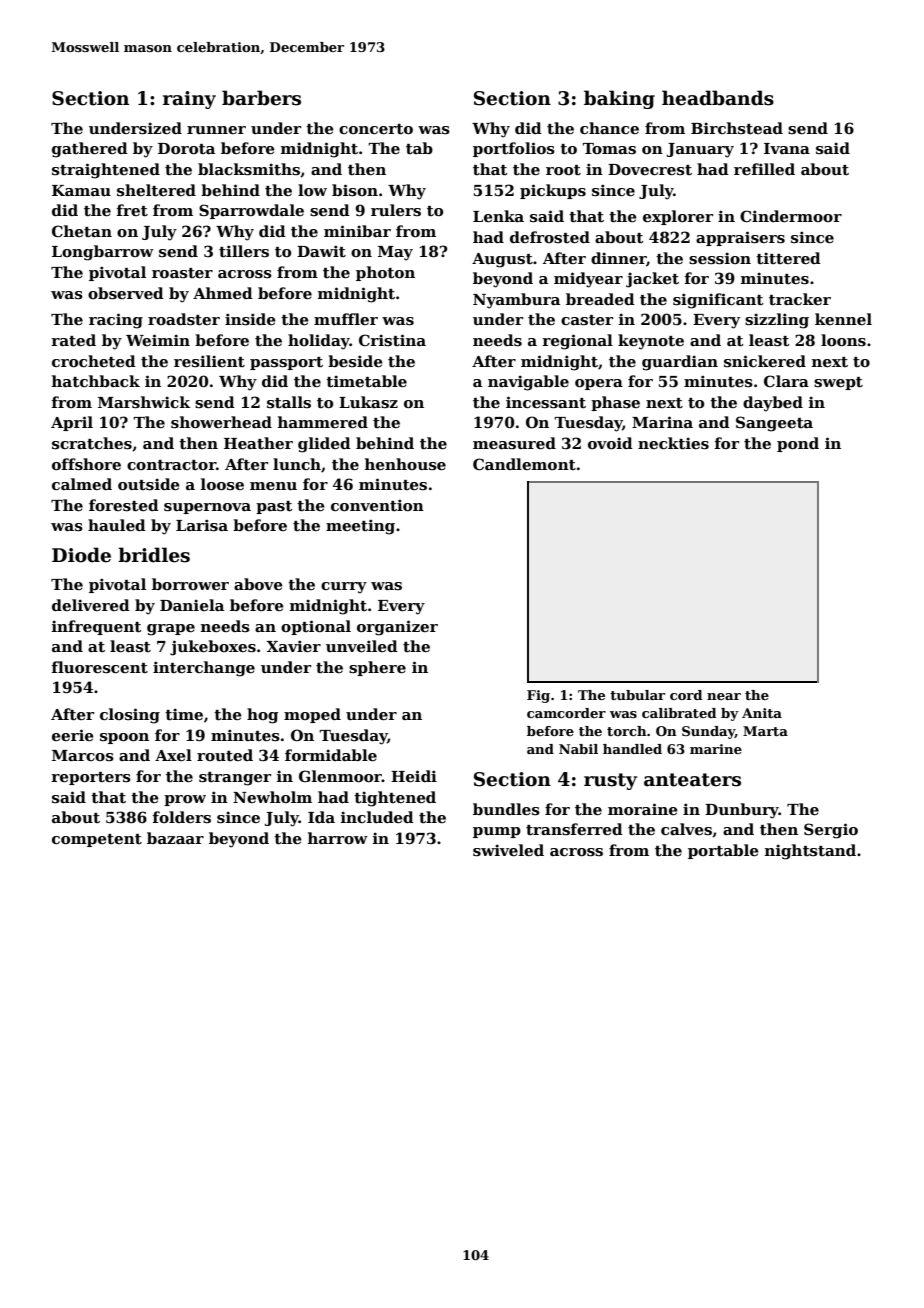 This screenshot has width=924, height=1308. What do you see at coordinates (798, 444) in the screenshot?
I see `pond` at bounding box center [798, 444].
